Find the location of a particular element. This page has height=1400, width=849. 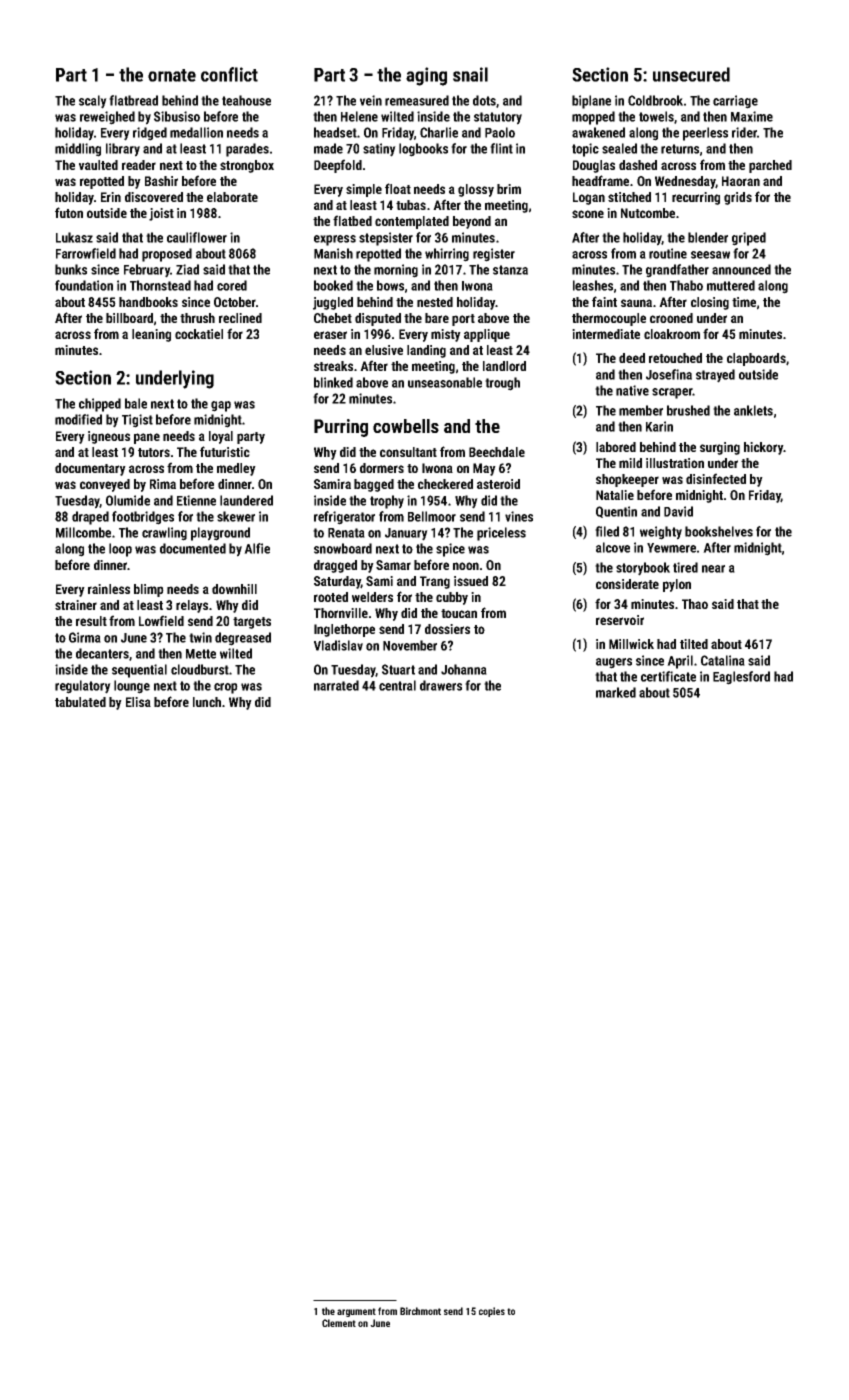

scaly is located at coordinates (93, 102).
